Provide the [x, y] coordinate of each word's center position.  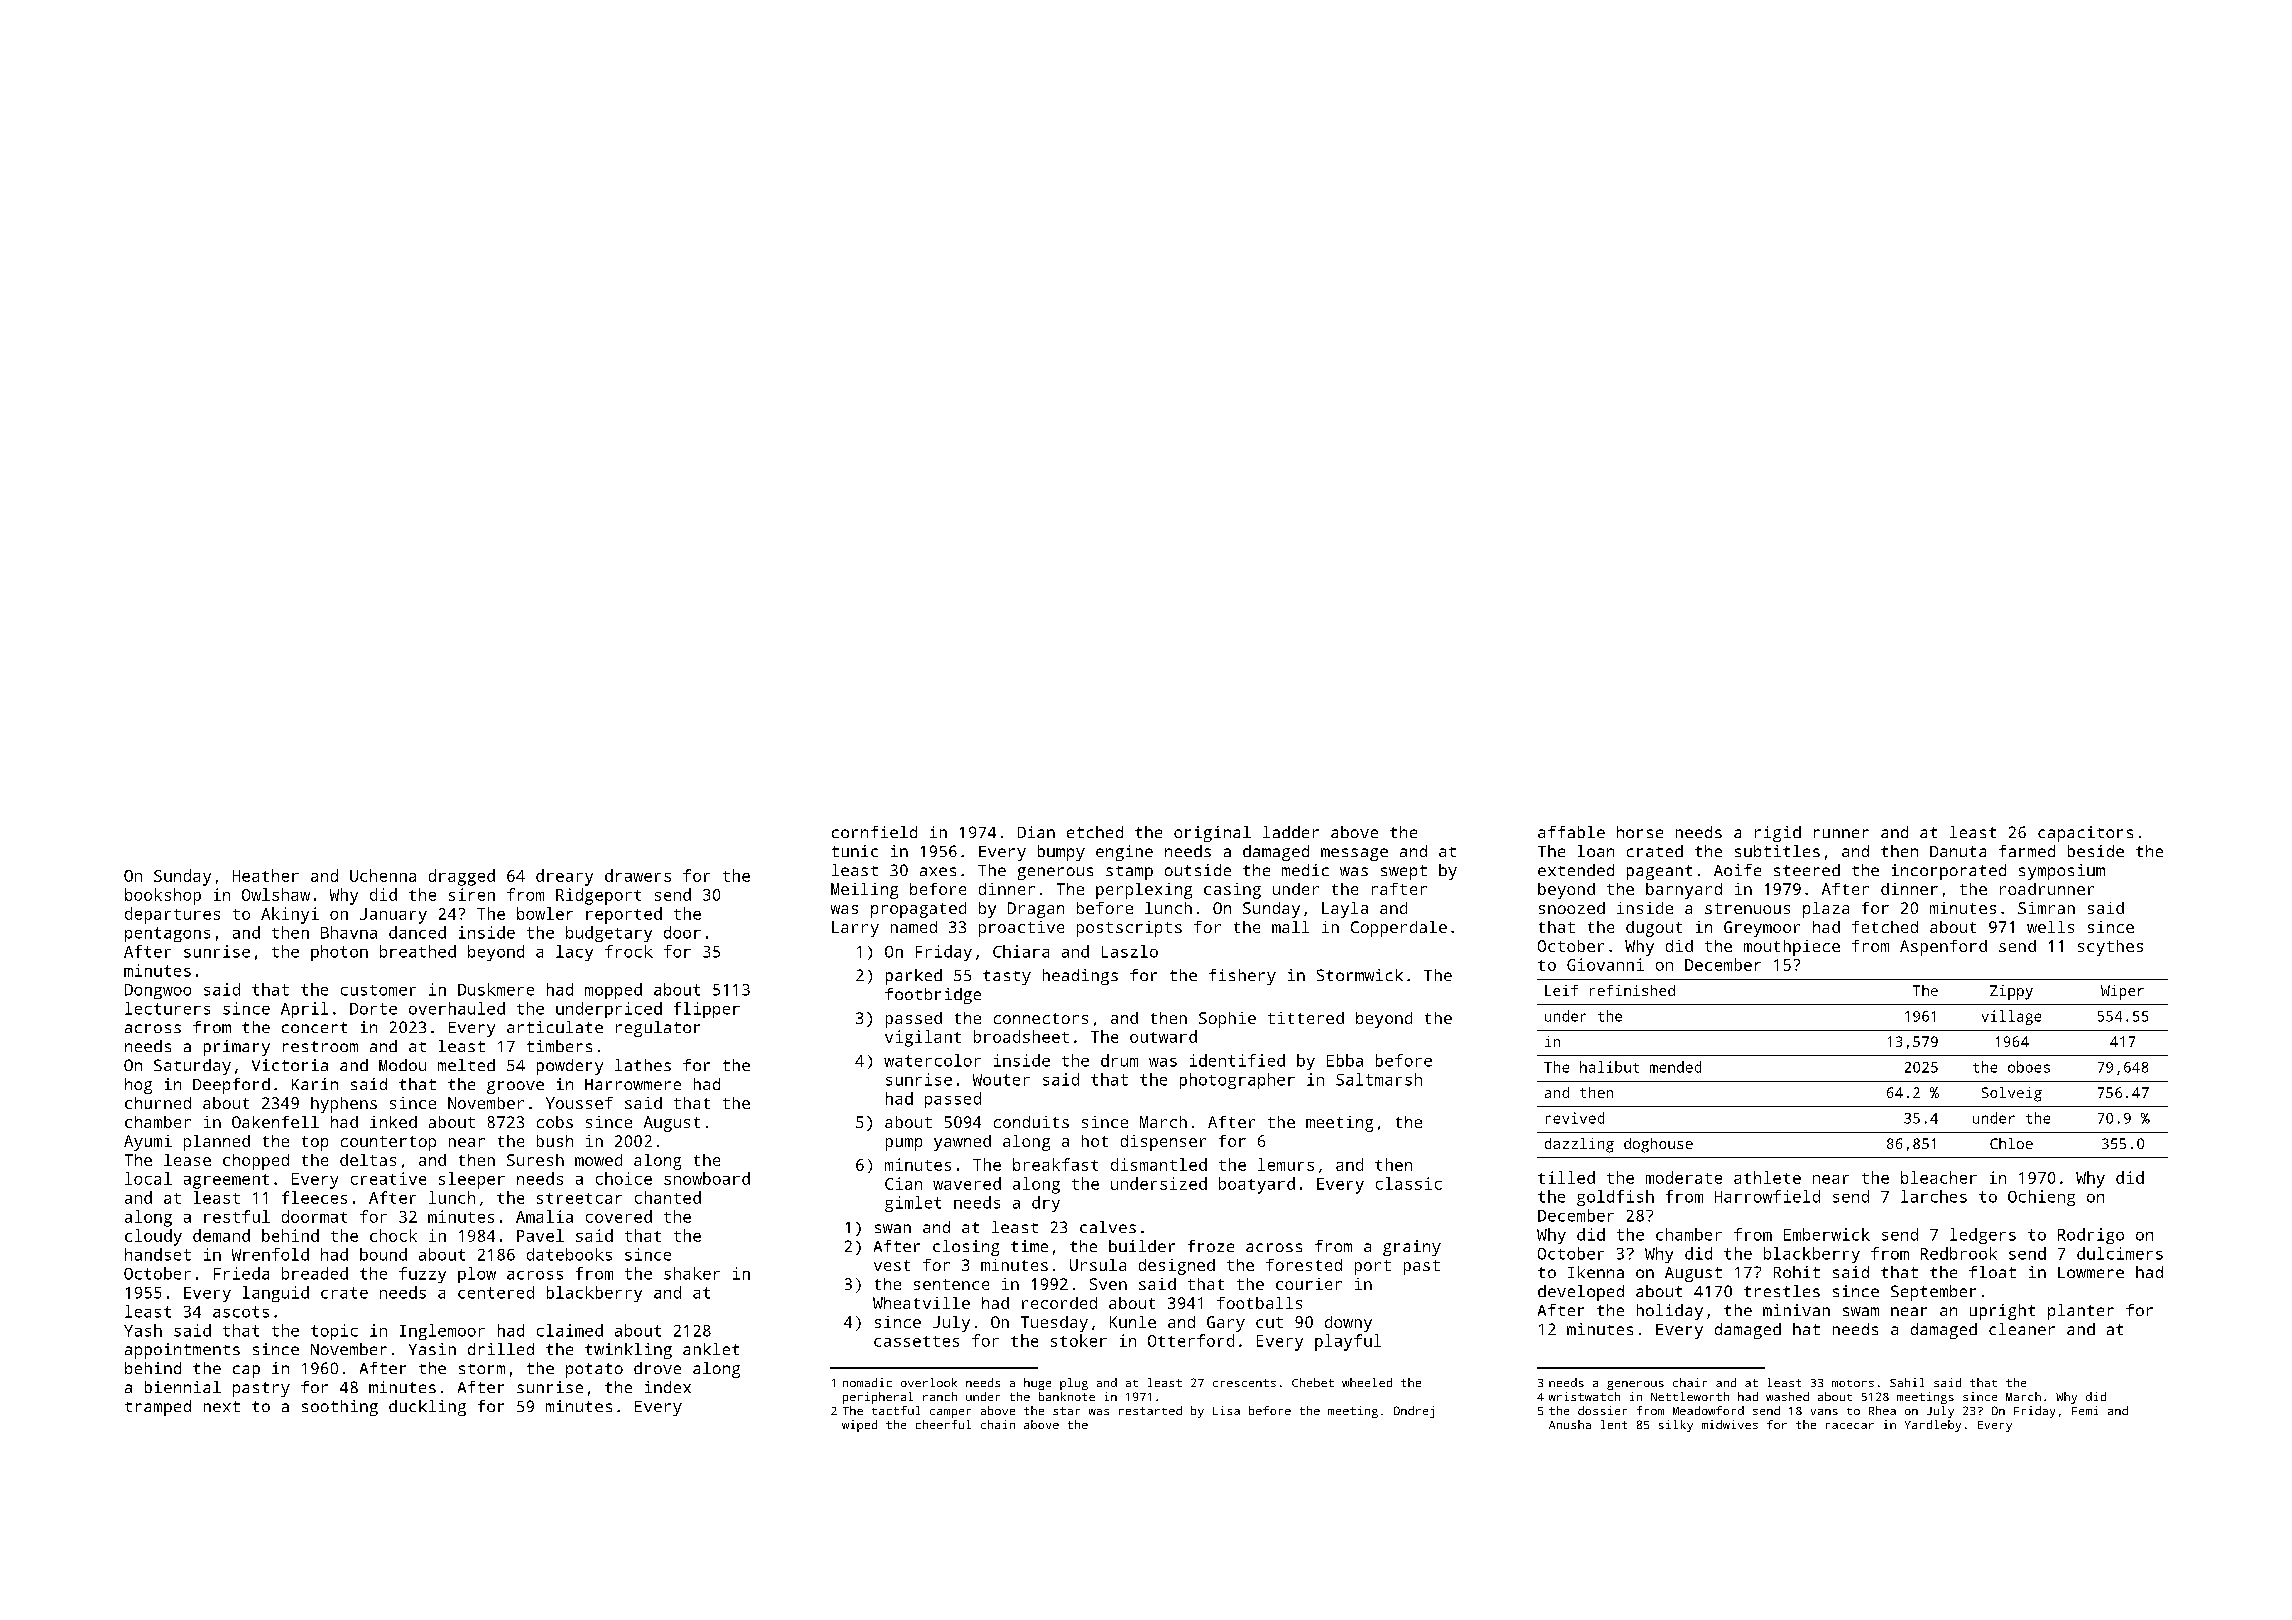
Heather [266, 875]
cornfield [874, 832]
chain [998, 1424]
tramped [158, 1408]
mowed [598, 1160]
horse [1640, 832]
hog [138, 1086]
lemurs [1286, 1164]
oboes [2029, 1067]
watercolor [932, 1060]
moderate [1684, 1177]
